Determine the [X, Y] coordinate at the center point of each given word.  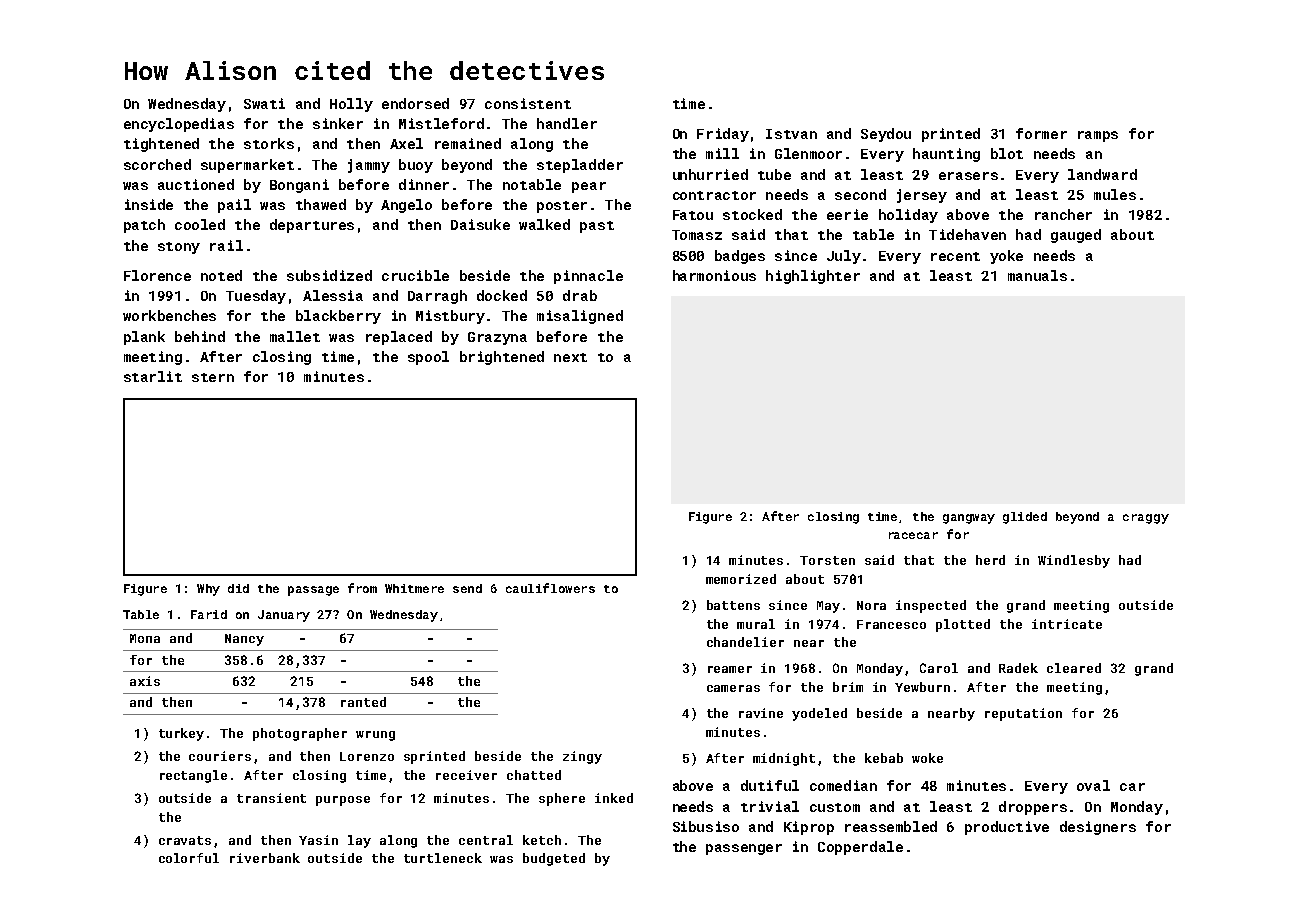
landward [1102, 174]
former [1041, 133]
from [362, 588]
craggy [1146, 519]
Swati [264, 103]
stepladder [580, 166]
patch [144, 226]
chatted [534, 775]
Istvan [791, 134]
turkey [181, 734]
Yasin [318, 840]
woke [927, 758]
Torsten [827, 560]
